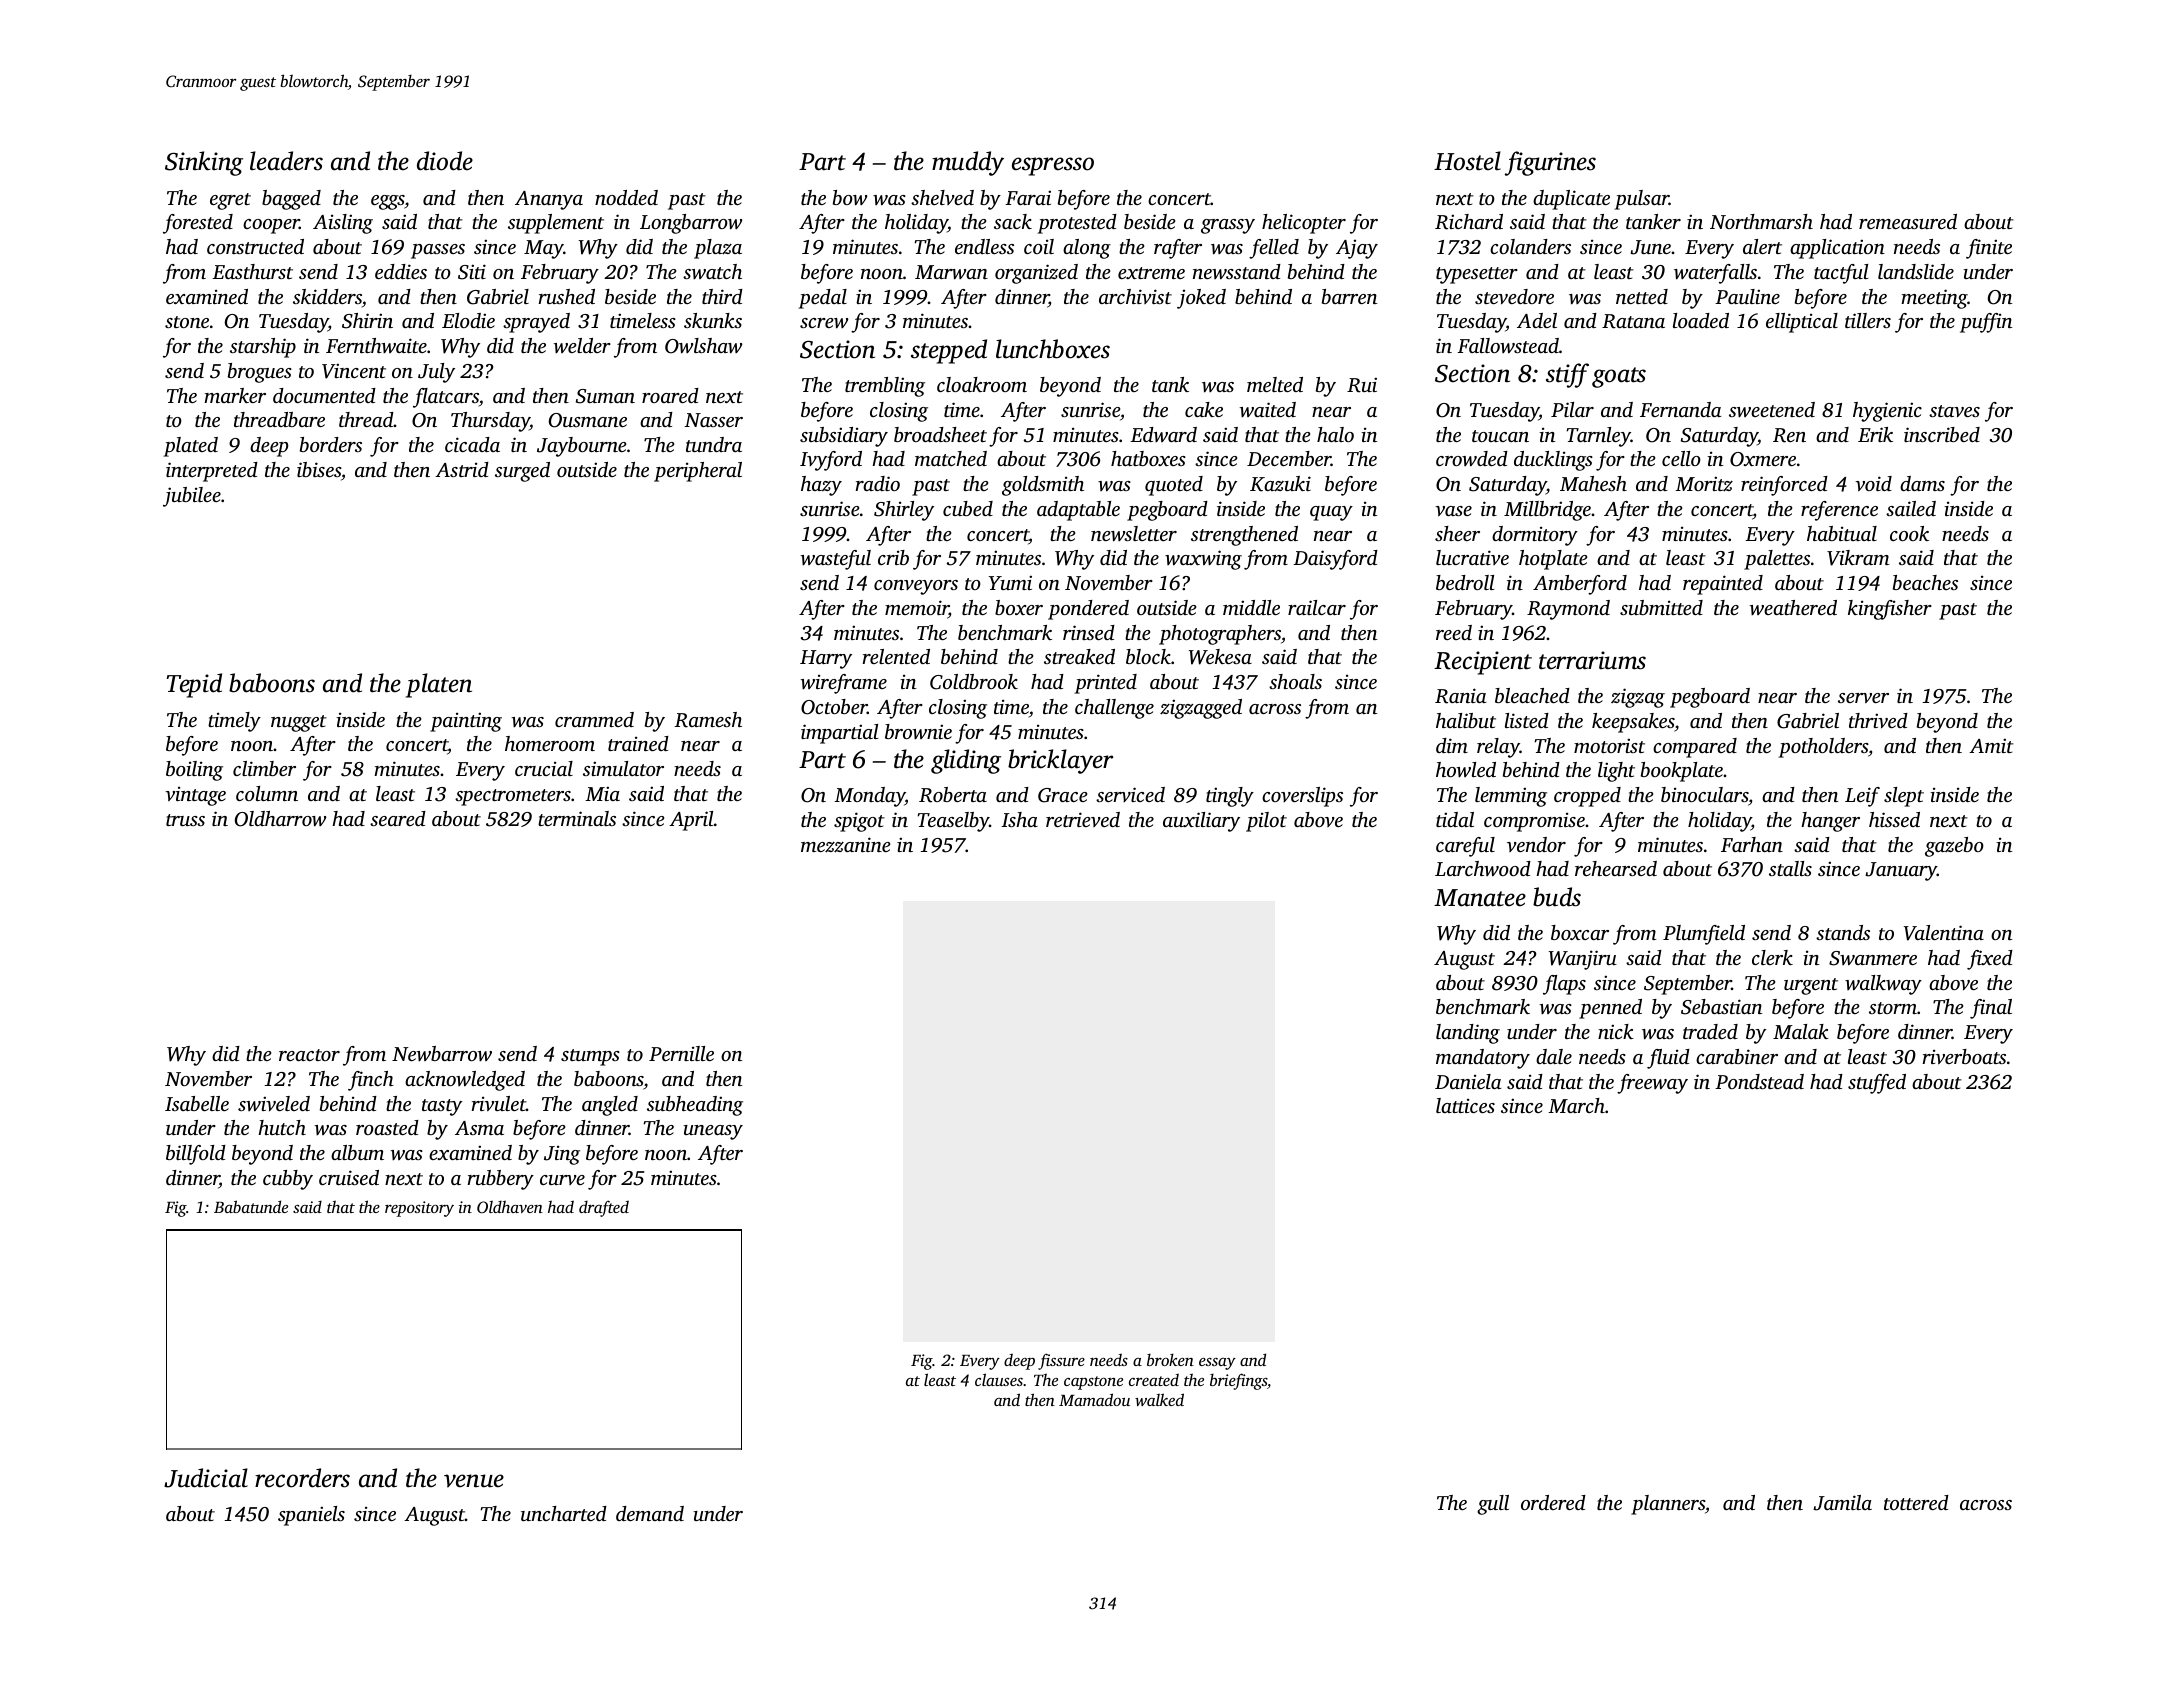 This page has width=2178, height=1683. I want to click on April, so click(691, 821).
